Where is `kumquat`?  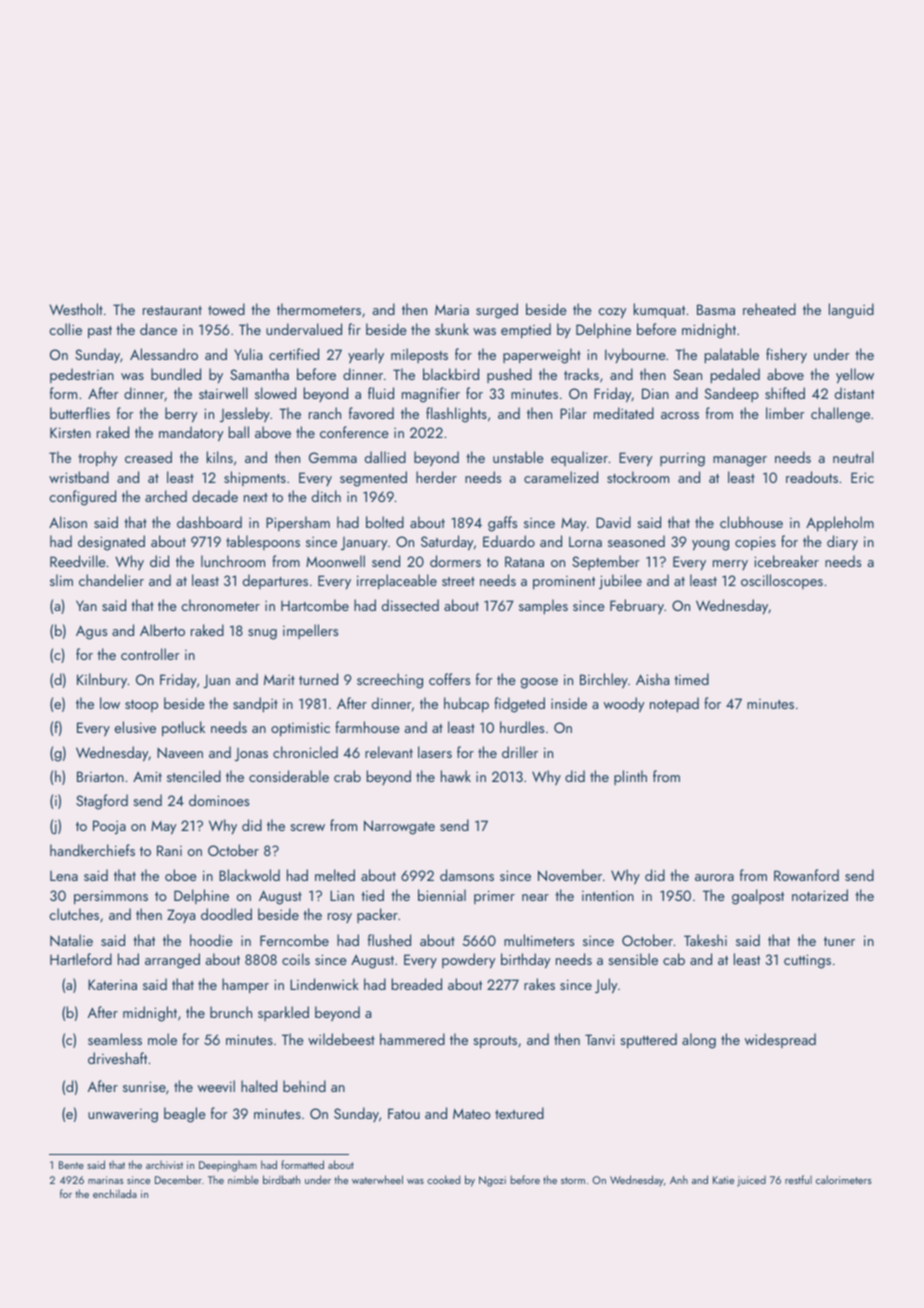 kumquat is located at coordinates (659, 310).
